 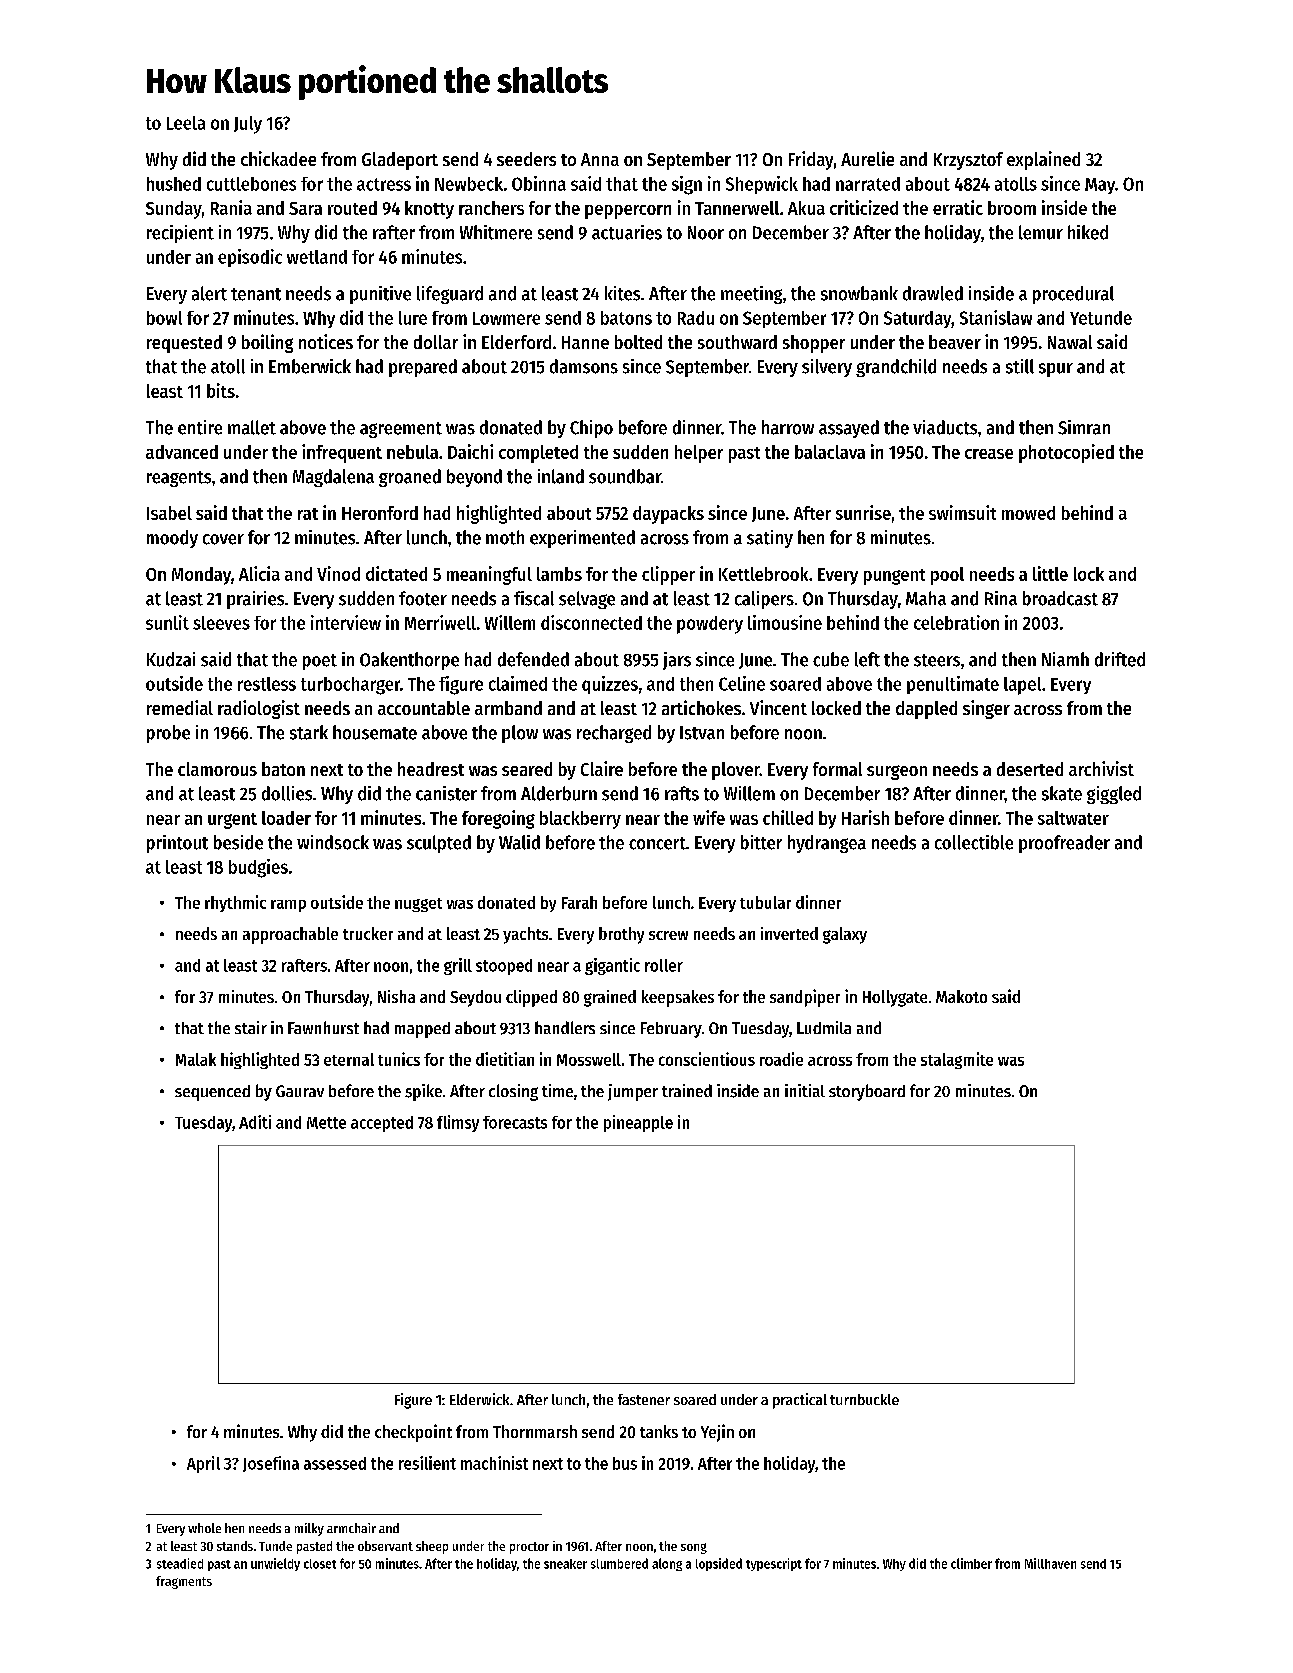 What do you see at coordinates (633, 1092) in the screenshot?
I see `jumper` at bounding box center [633, 1092].
